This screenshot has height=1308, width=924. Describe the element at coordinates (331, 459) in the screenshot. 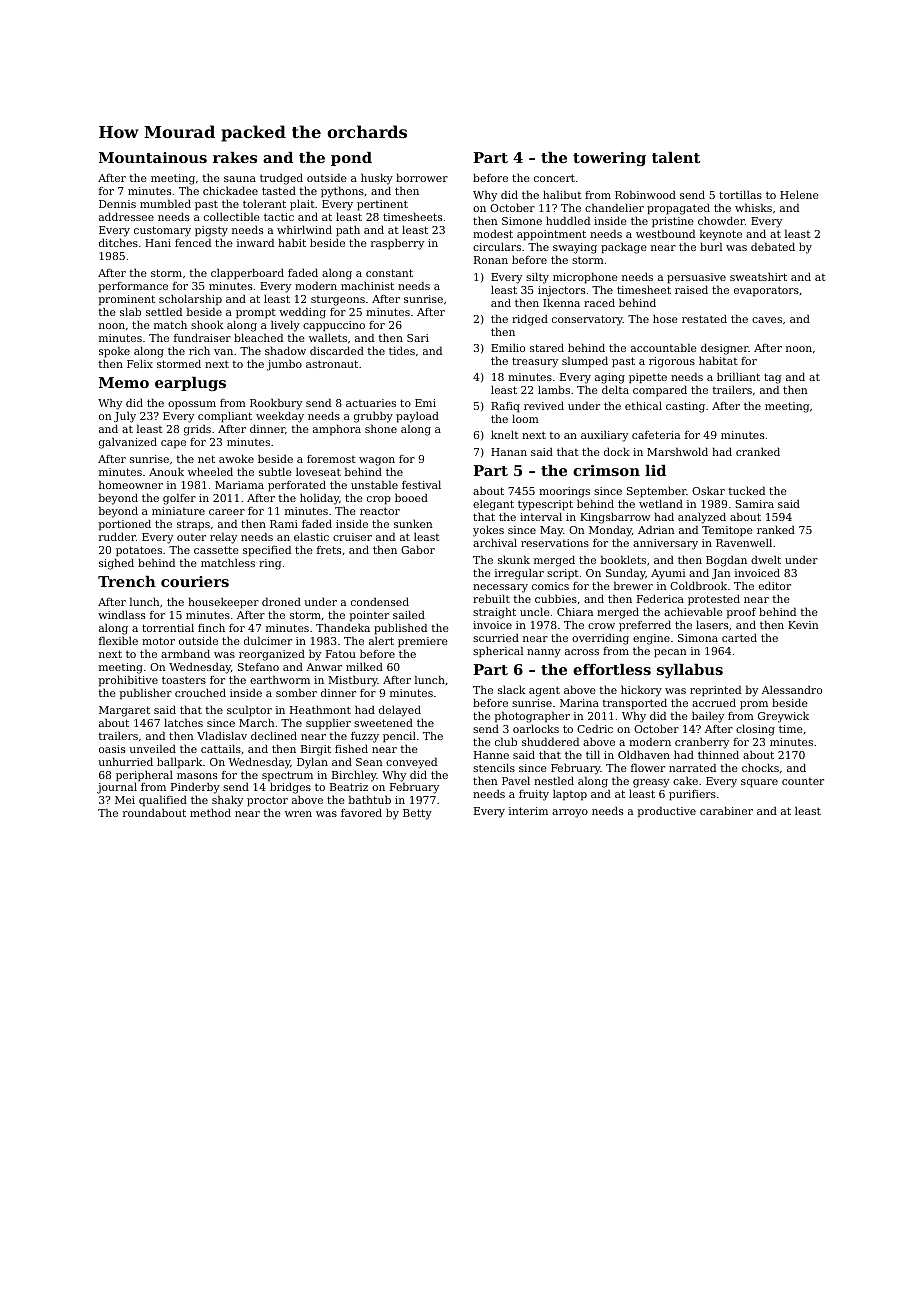

I see `foremost` at that location.
